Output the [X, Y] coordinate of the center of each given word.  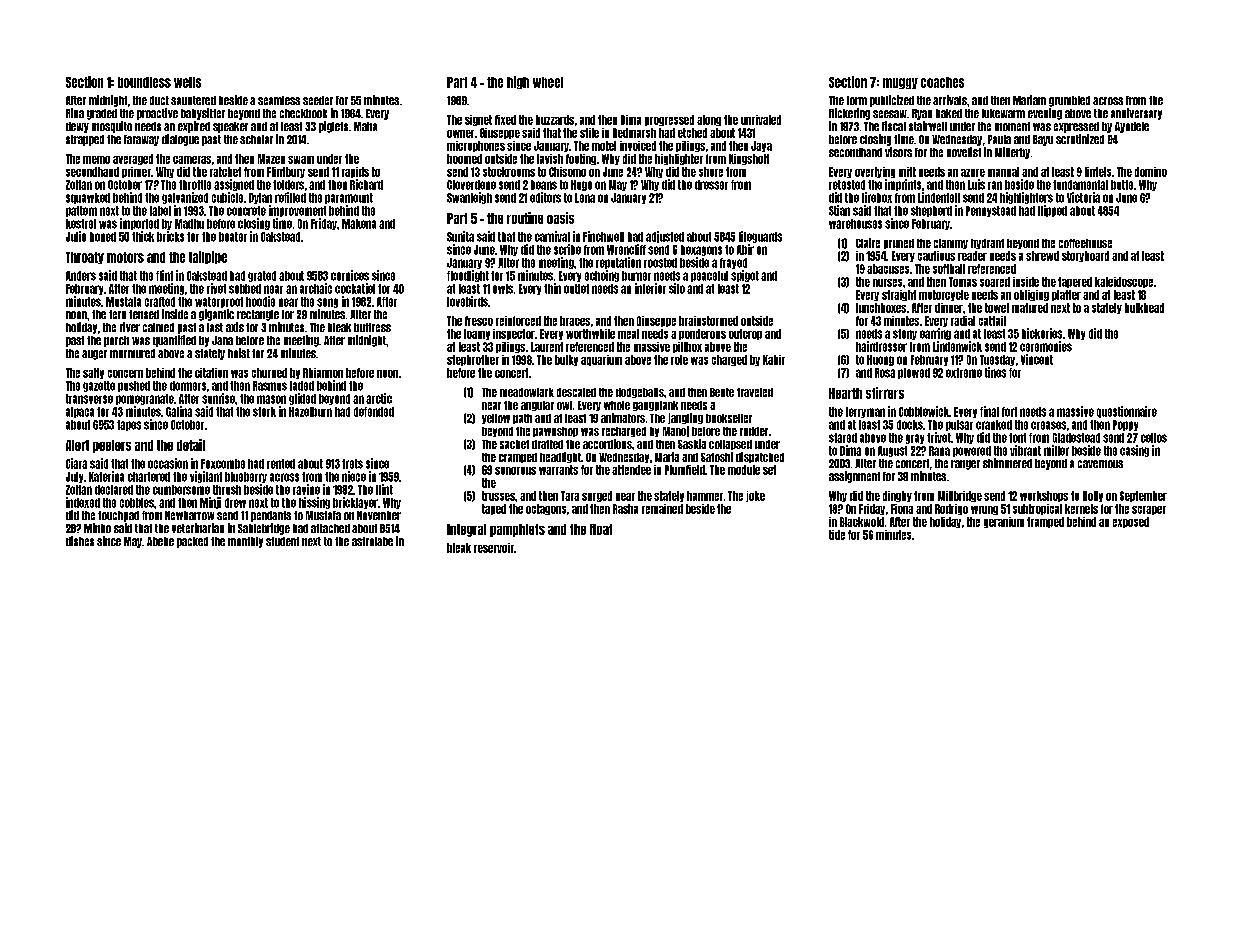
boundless [144, 82]
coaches [942, 82]
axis [235, 327]
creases [1048, 425]
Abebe [160, 541]
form [857, 100]
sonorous [515, 471]
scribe [567, 249]
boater [233, 237]
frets [352, 464]
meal [628, 334]
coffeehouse [1085, 243]
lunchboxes [881, 308]
